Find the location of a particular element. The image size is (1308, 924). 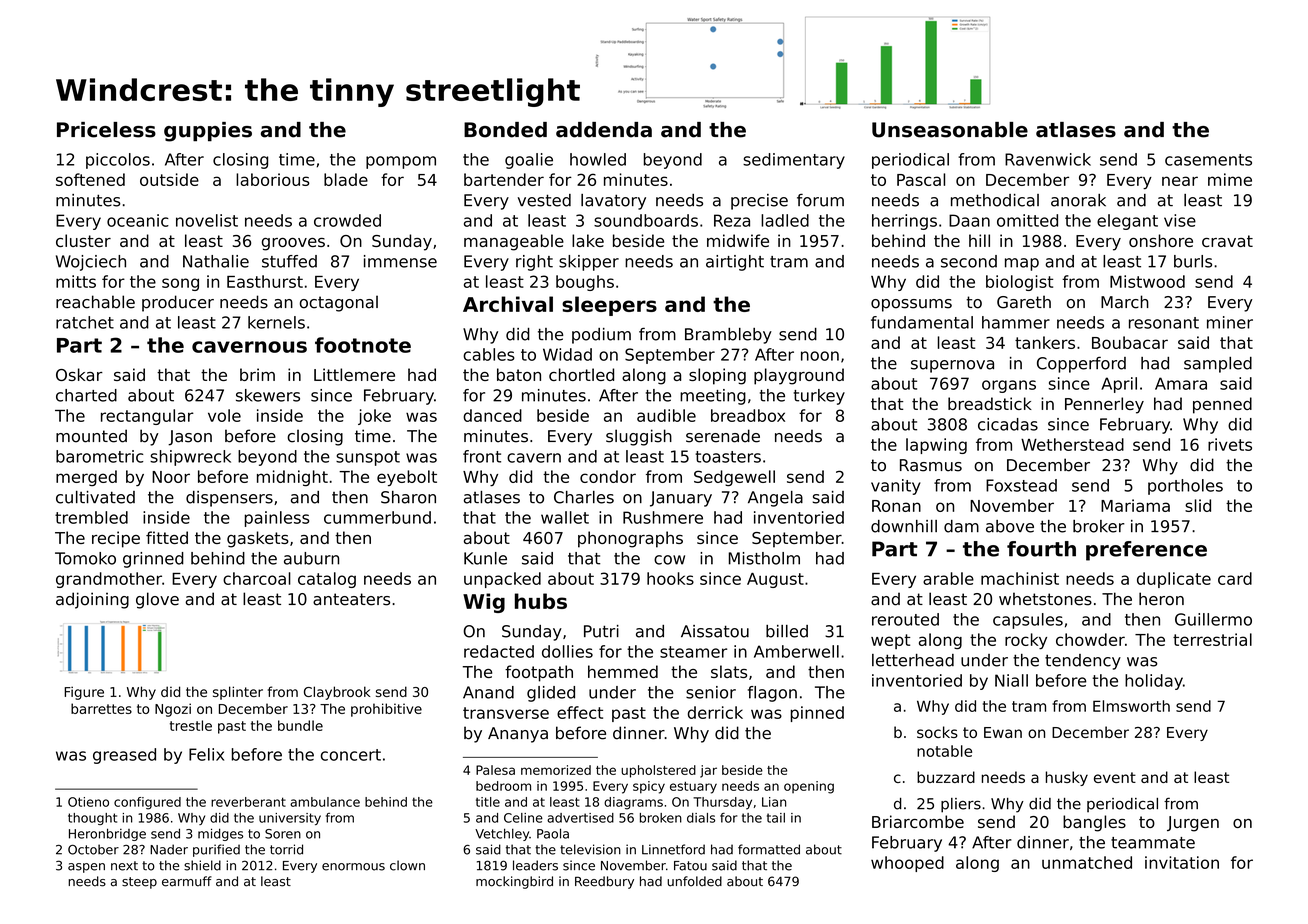

ambulance is located at coordinates (325, 802).
